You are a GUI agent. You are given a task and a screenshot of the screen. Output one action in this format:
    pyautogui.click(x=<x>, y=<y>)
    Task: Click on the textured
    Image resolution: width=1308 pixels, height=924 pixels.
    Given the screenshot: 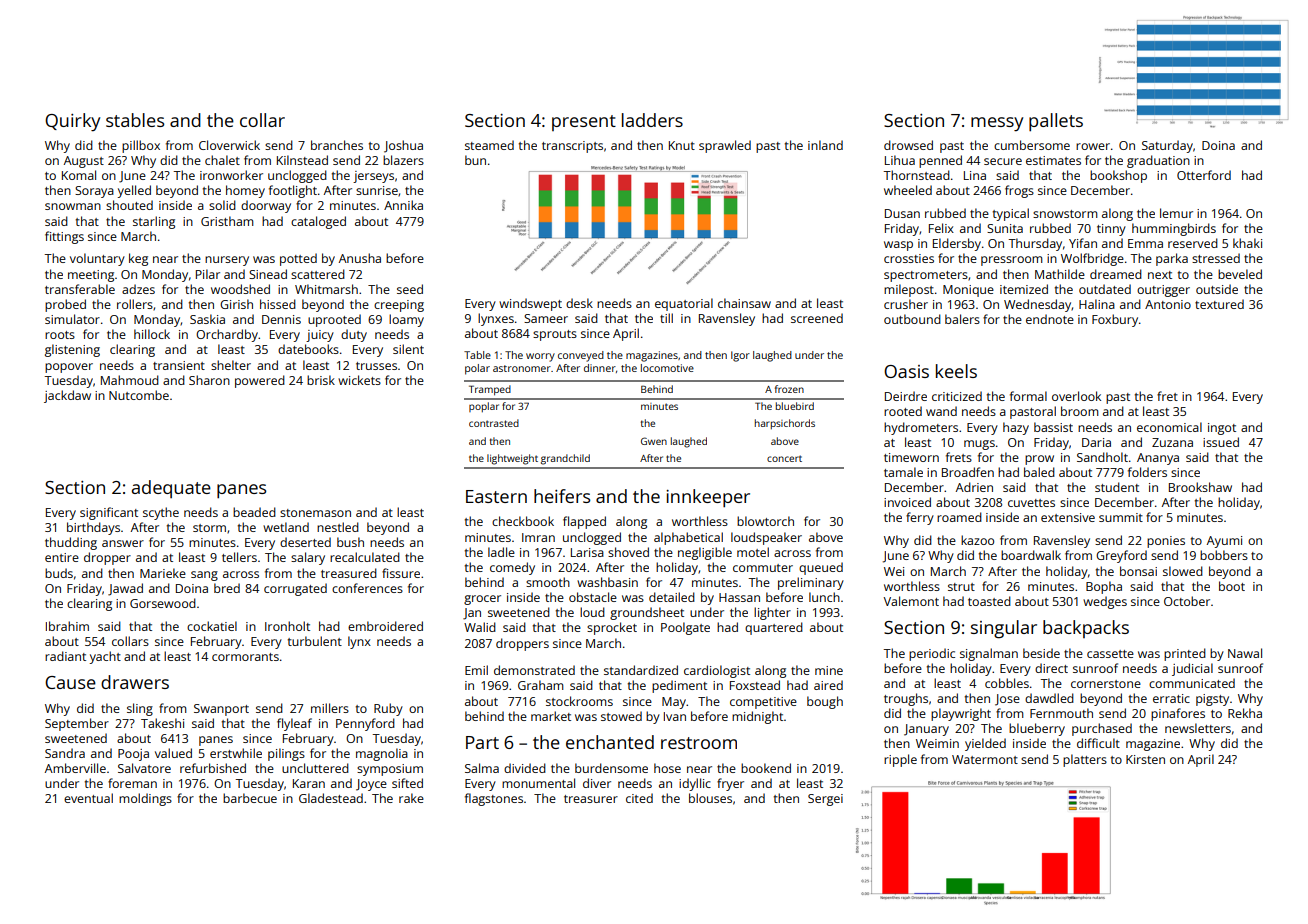 What is the action you would take?
    pyautogui.click(x=1219, y=304)
